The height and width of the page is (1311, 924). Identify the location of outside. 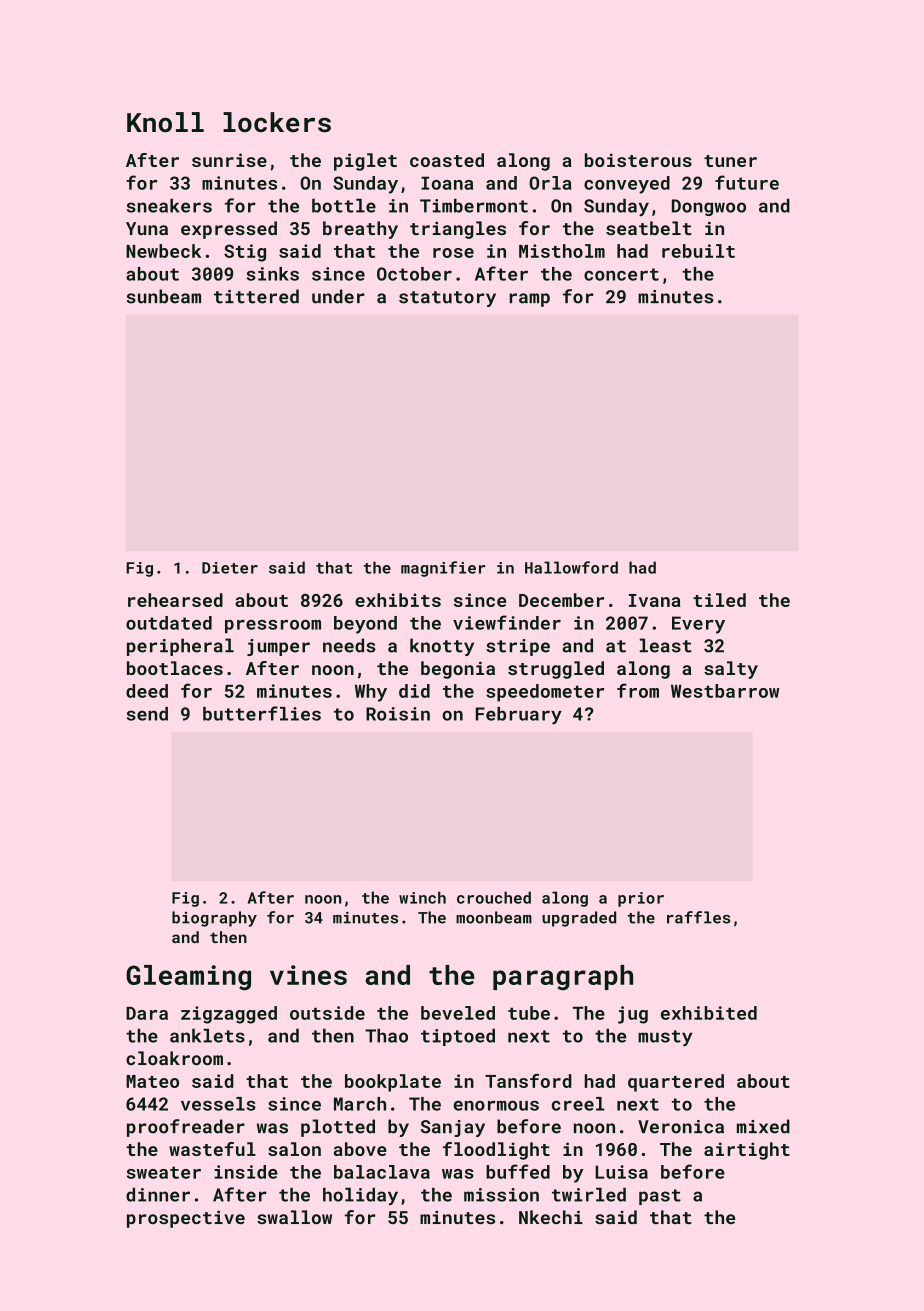
(327, 1013).
